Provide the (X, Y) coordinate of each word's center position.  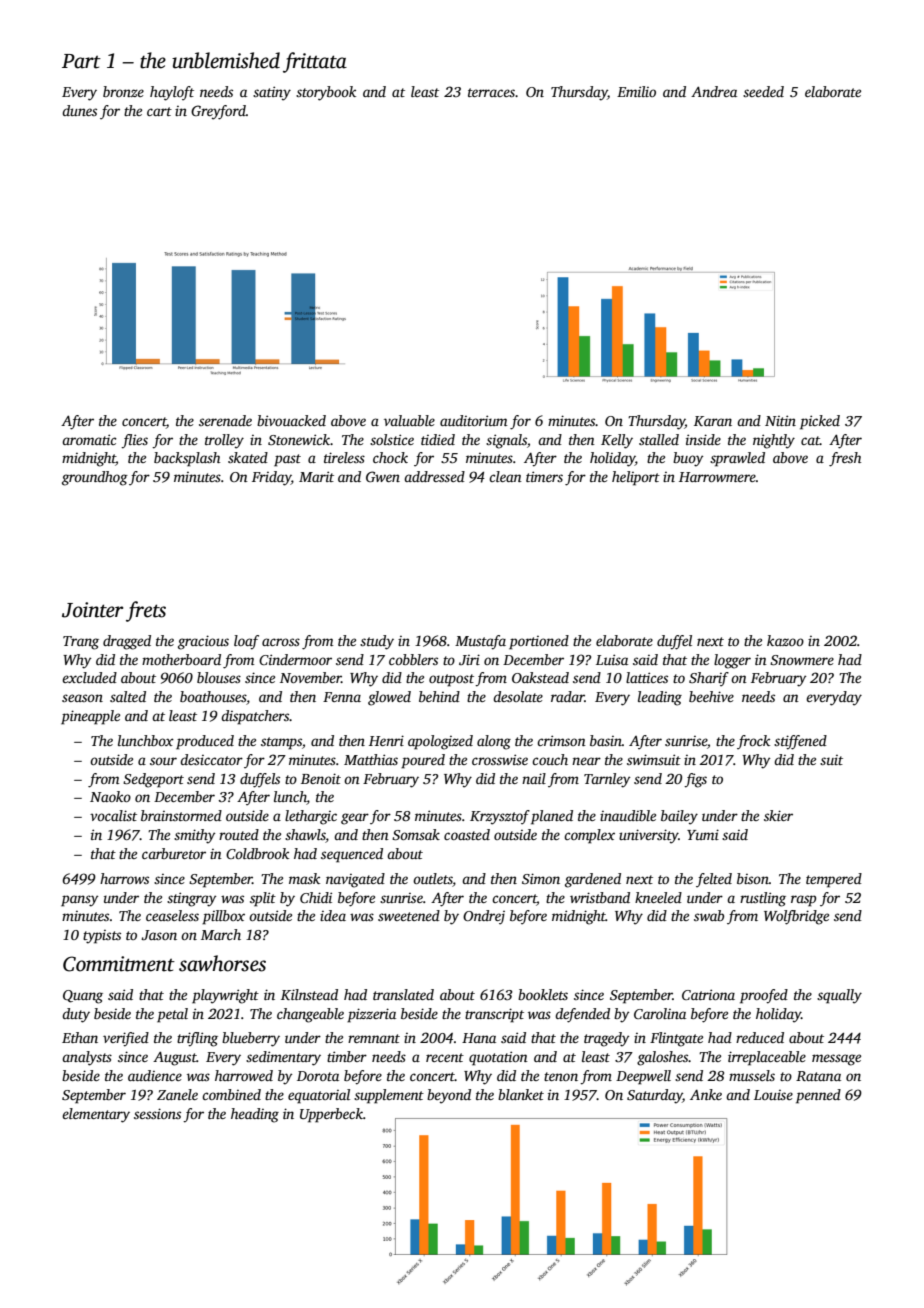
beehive (711, 696)
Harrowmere (717, 477)
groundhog (95, 478)
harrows (124, 878)
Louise (773, 1095)
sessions (157, 1113)
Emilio (636, 91)
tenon (561, 1076)
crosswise (500, 759)
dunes (79, 110)
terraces (491, 92)
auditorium (473, 420)
